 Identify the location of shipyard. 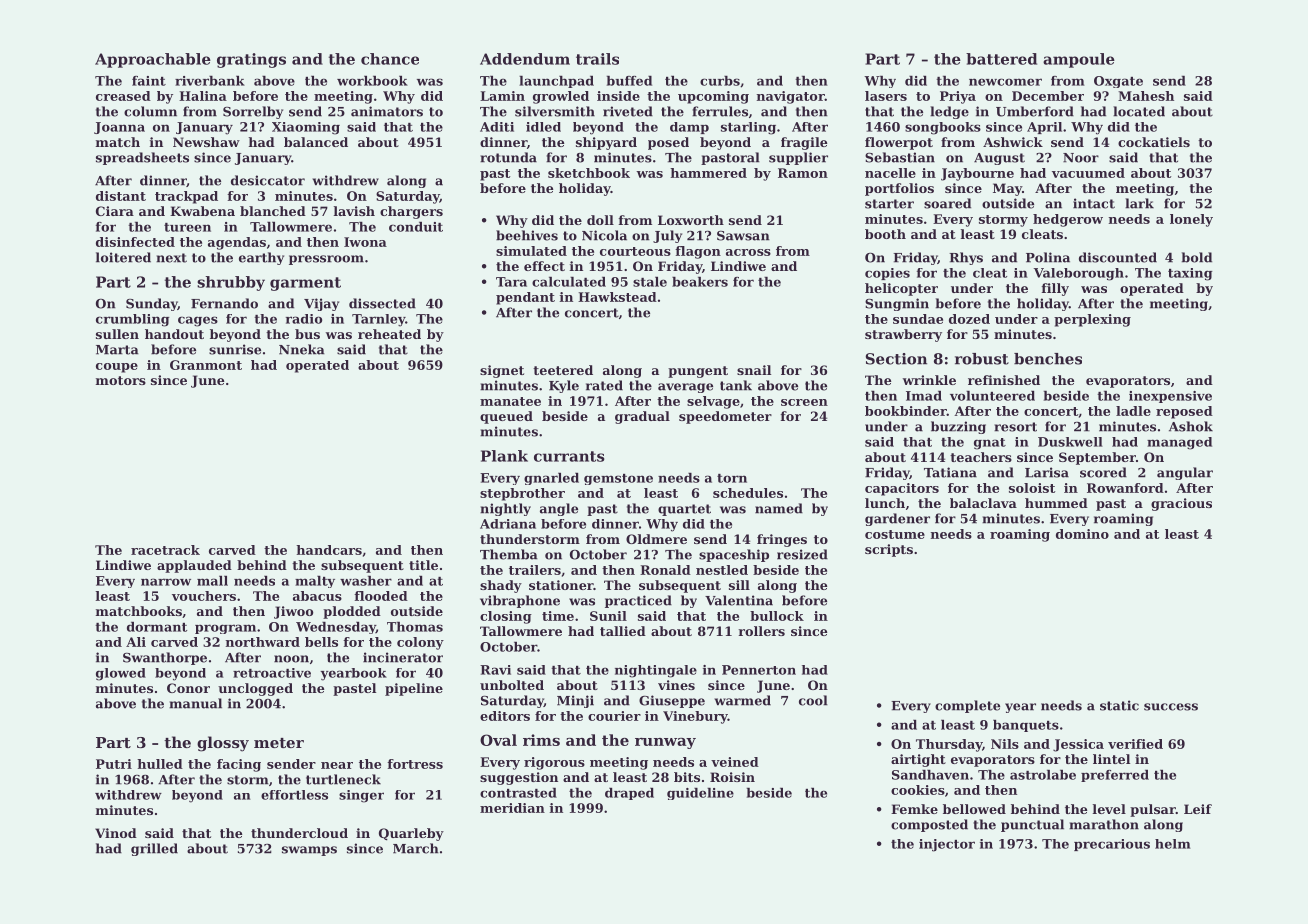
(606, 143).
